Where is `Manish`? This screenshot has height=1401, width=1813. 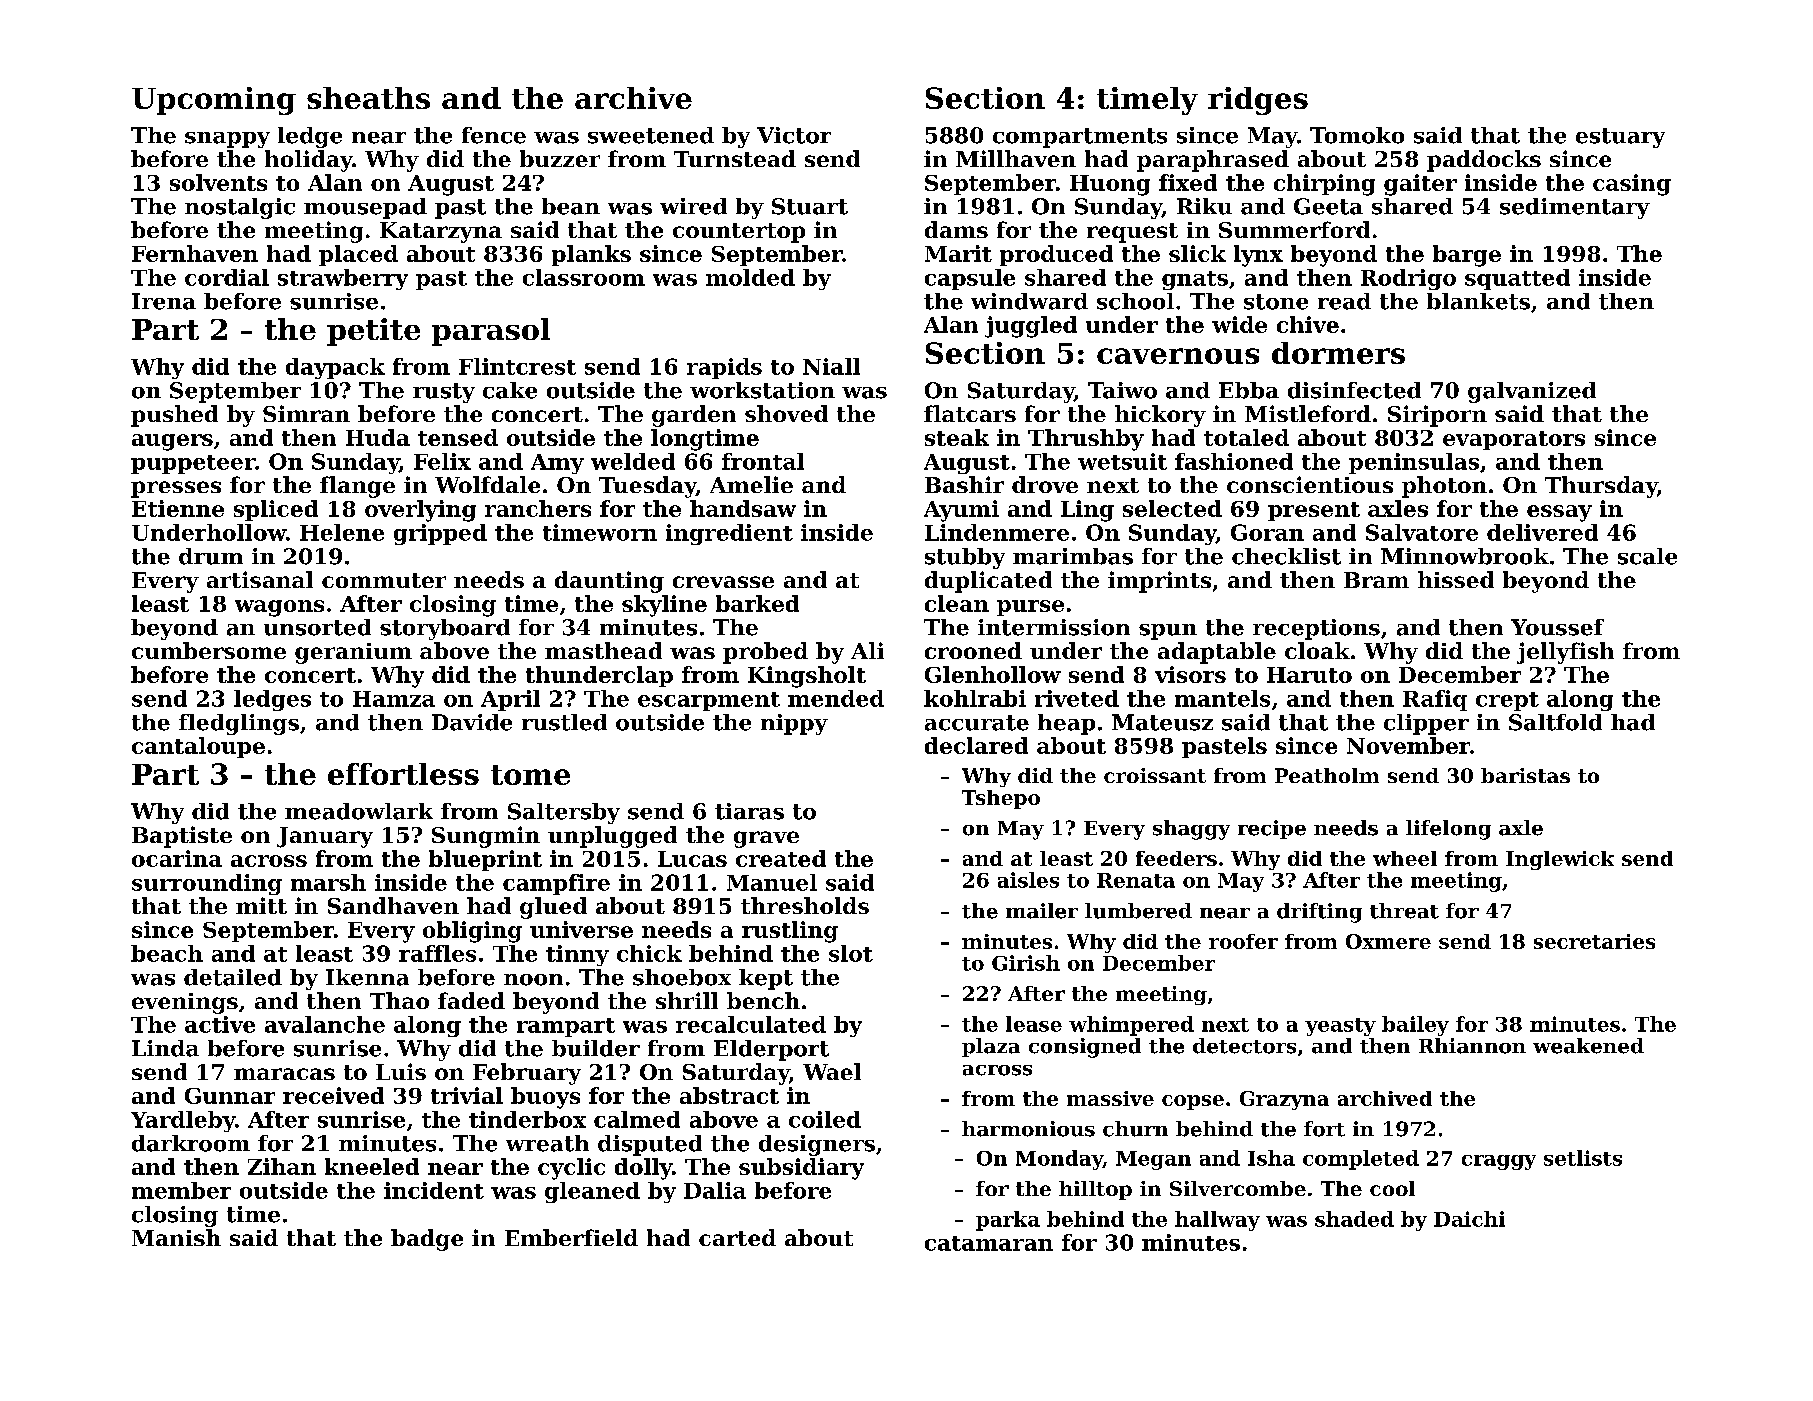
Manish is located at coordinates (176, 1237).
